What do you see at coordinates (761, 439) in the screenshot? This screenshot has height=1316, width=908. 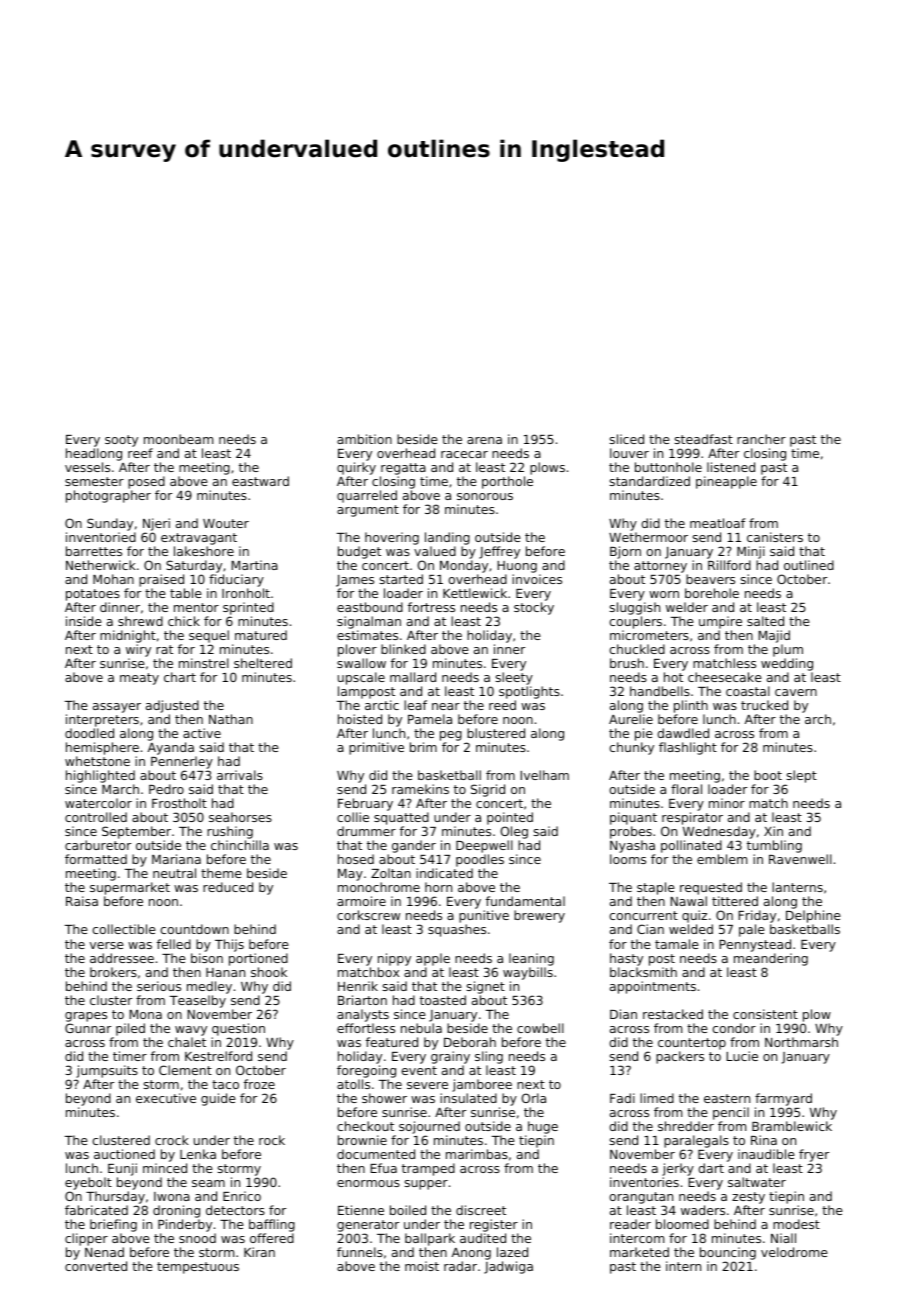 I see `rancher` at bounding box center [761, 439].
